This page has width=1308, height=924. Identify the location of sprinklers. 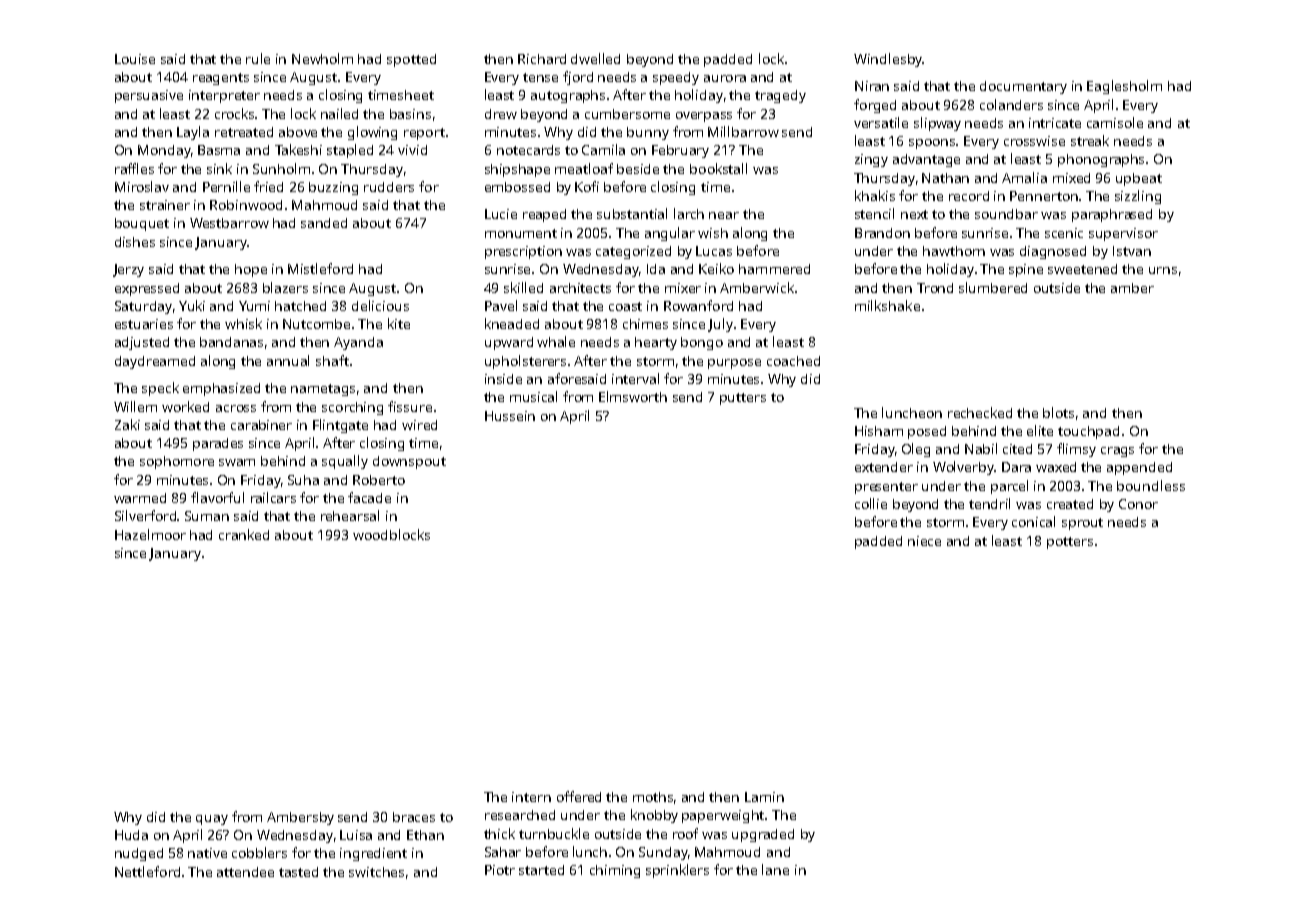
(677, 871).
